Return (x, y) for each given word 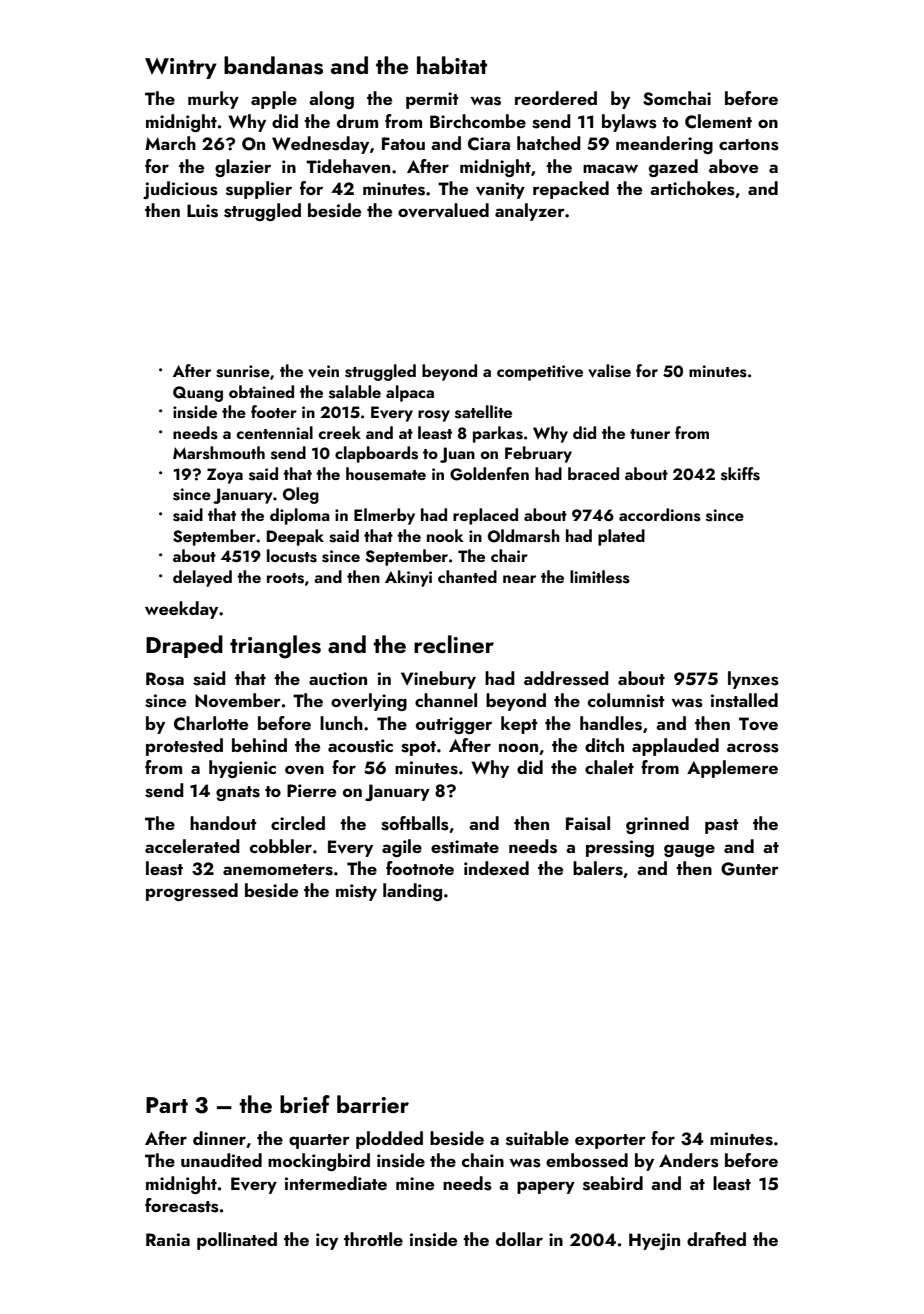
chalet (609, 767)
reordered (556, 98)
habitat (452, 65)
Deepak (295, 537)
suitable (537, 1138)
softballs (415, 823)
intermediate (336, 1183)
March (170, 143)
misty (356, 892)
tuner (650, 434)
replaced (485, 516)
